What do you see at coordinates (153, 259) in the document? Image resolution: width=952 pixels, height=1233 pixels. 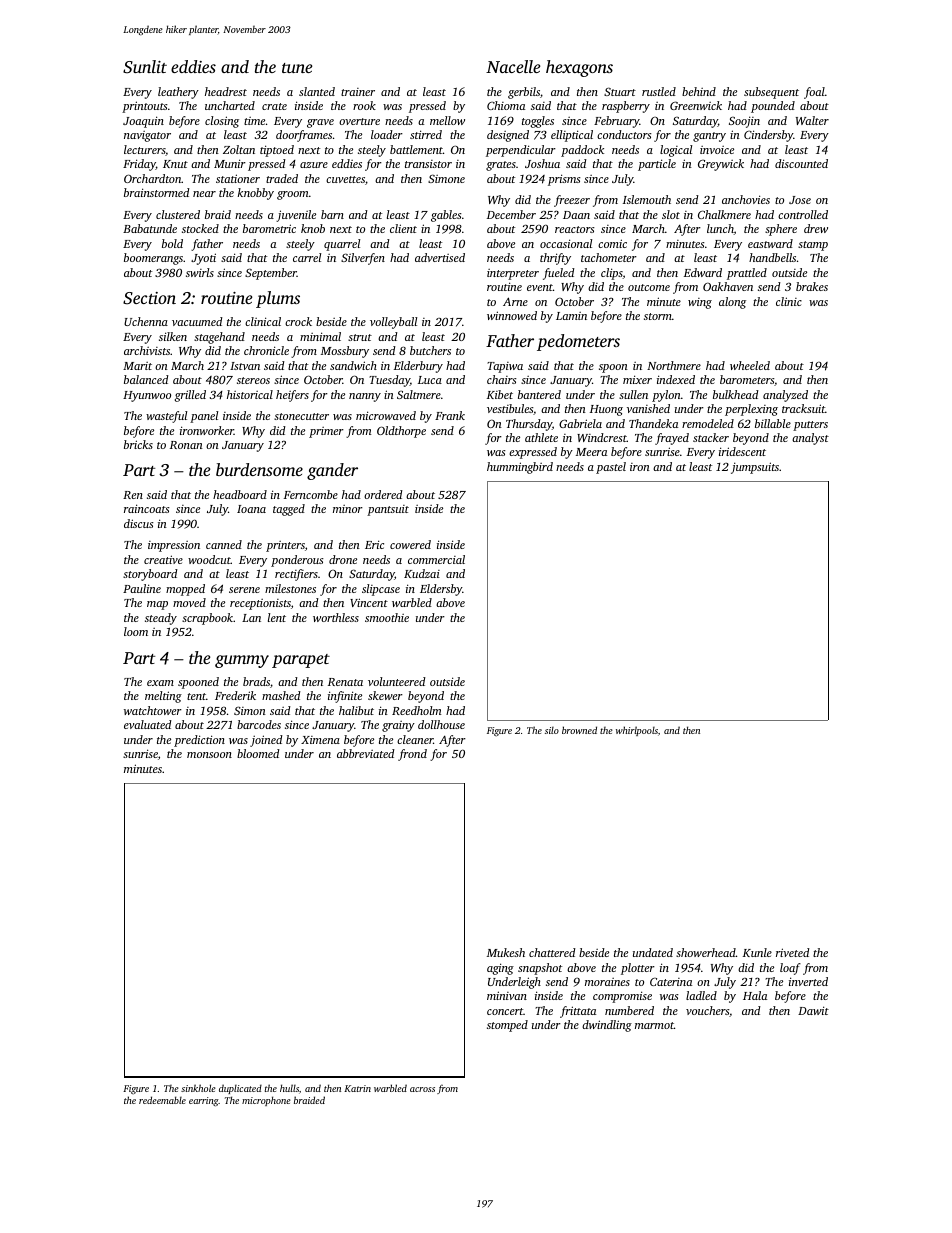 I see `boomerangs` at bounding box center [153, 259].
